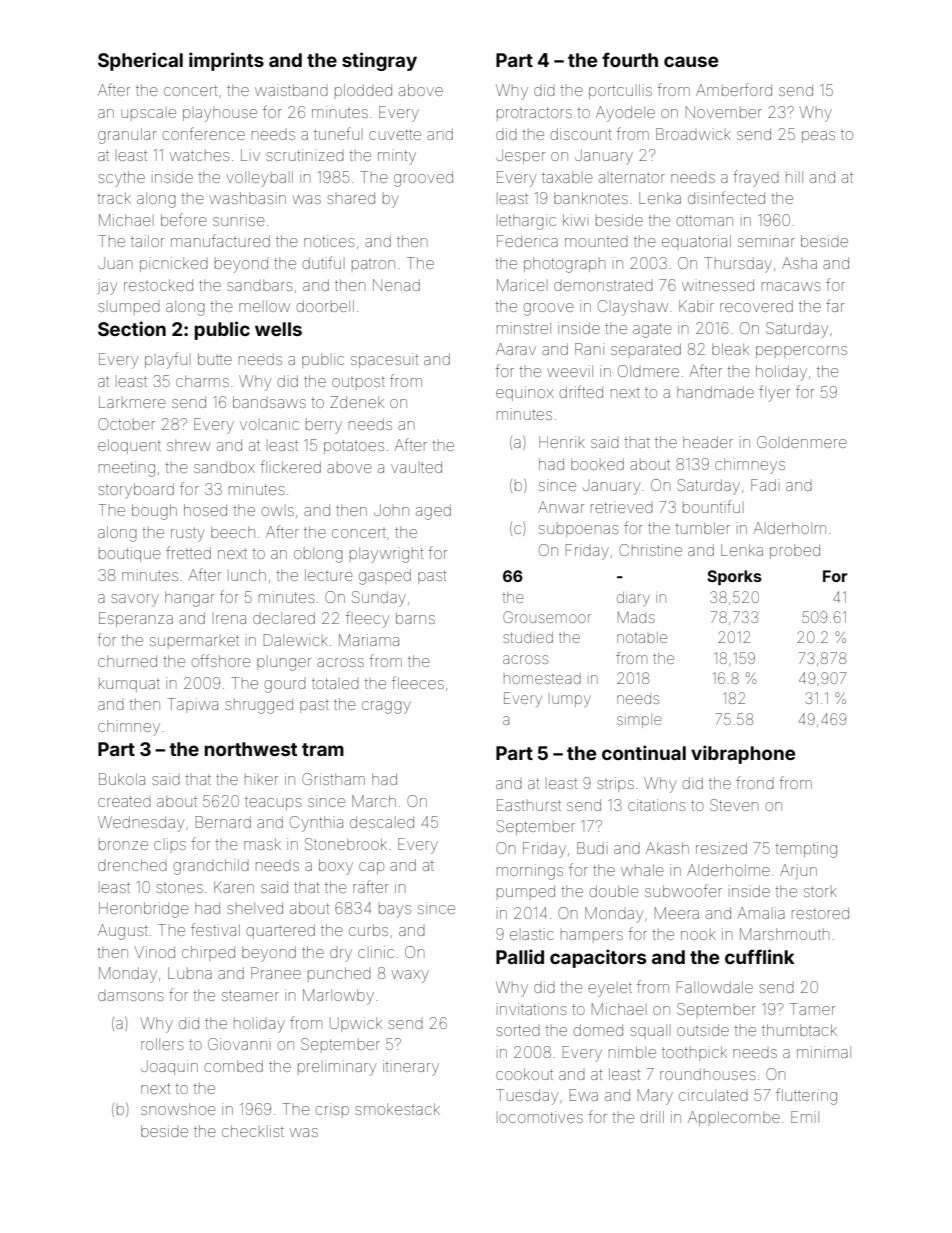 The width and height of the page is (952, 1233). Describe the element at coordinates (396, 285) in the page. I see `Nenad` at that location.
